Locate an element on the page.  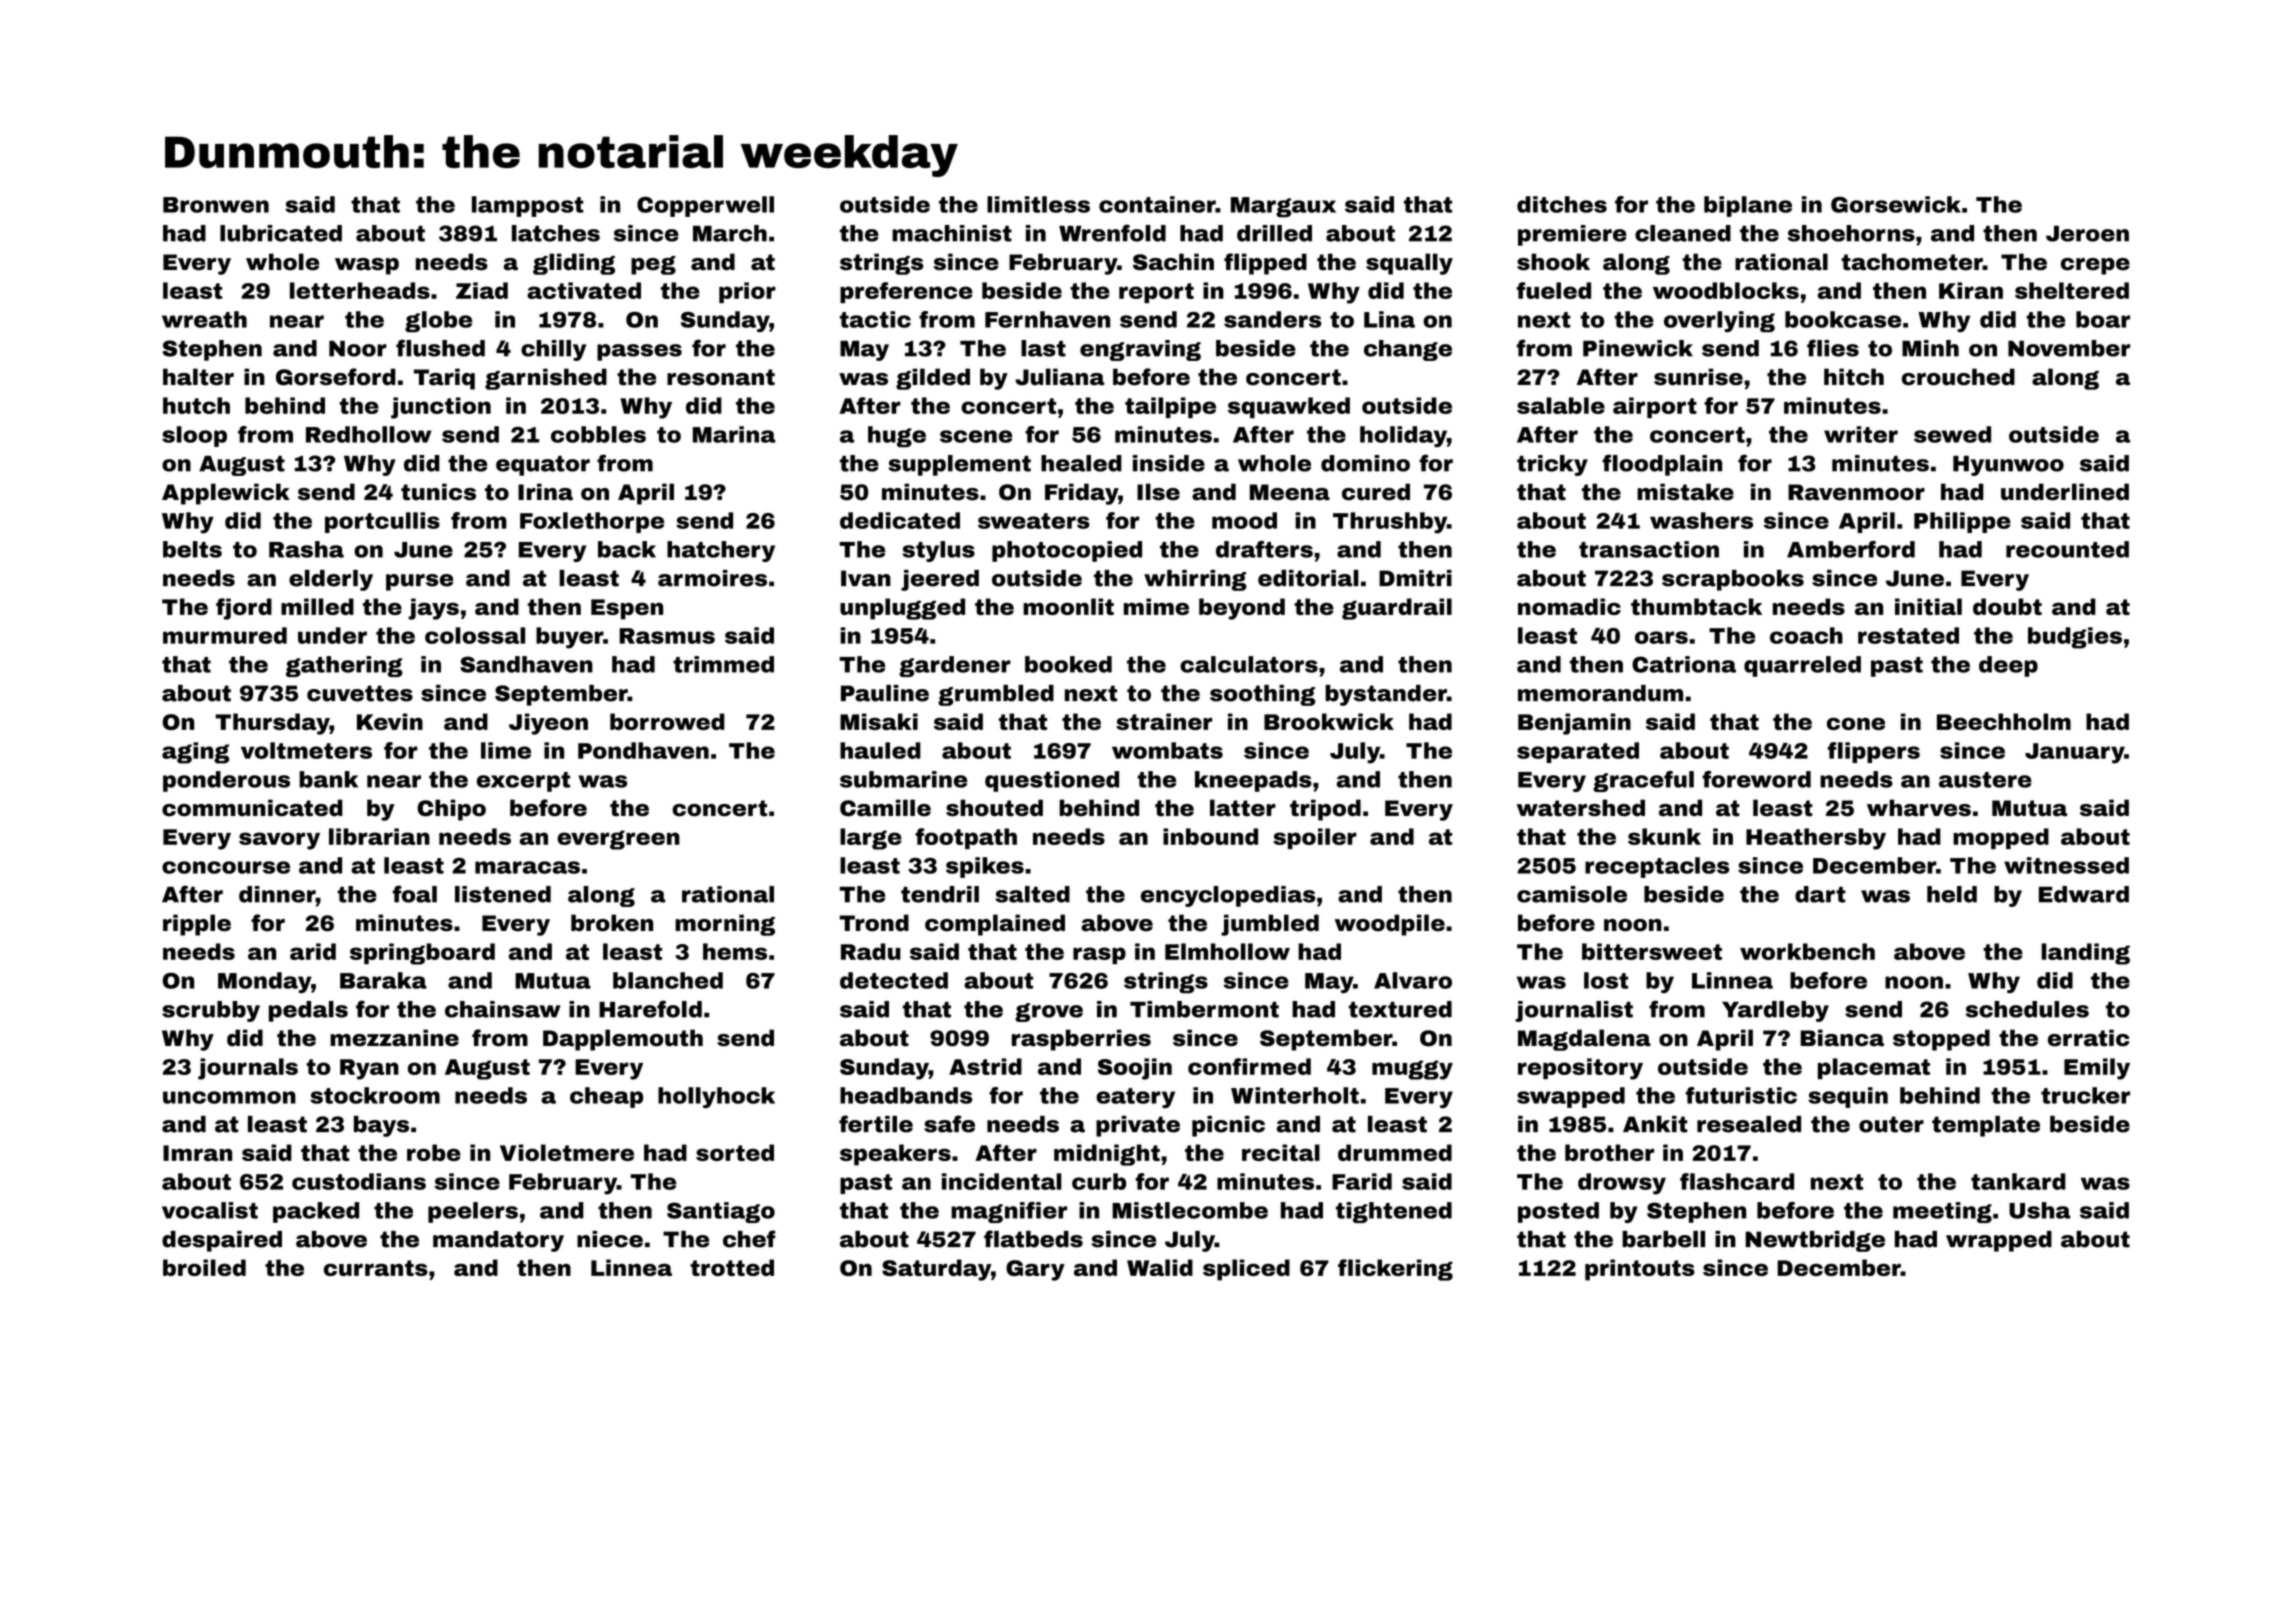
wreath is located at coordinates (204, 319).
